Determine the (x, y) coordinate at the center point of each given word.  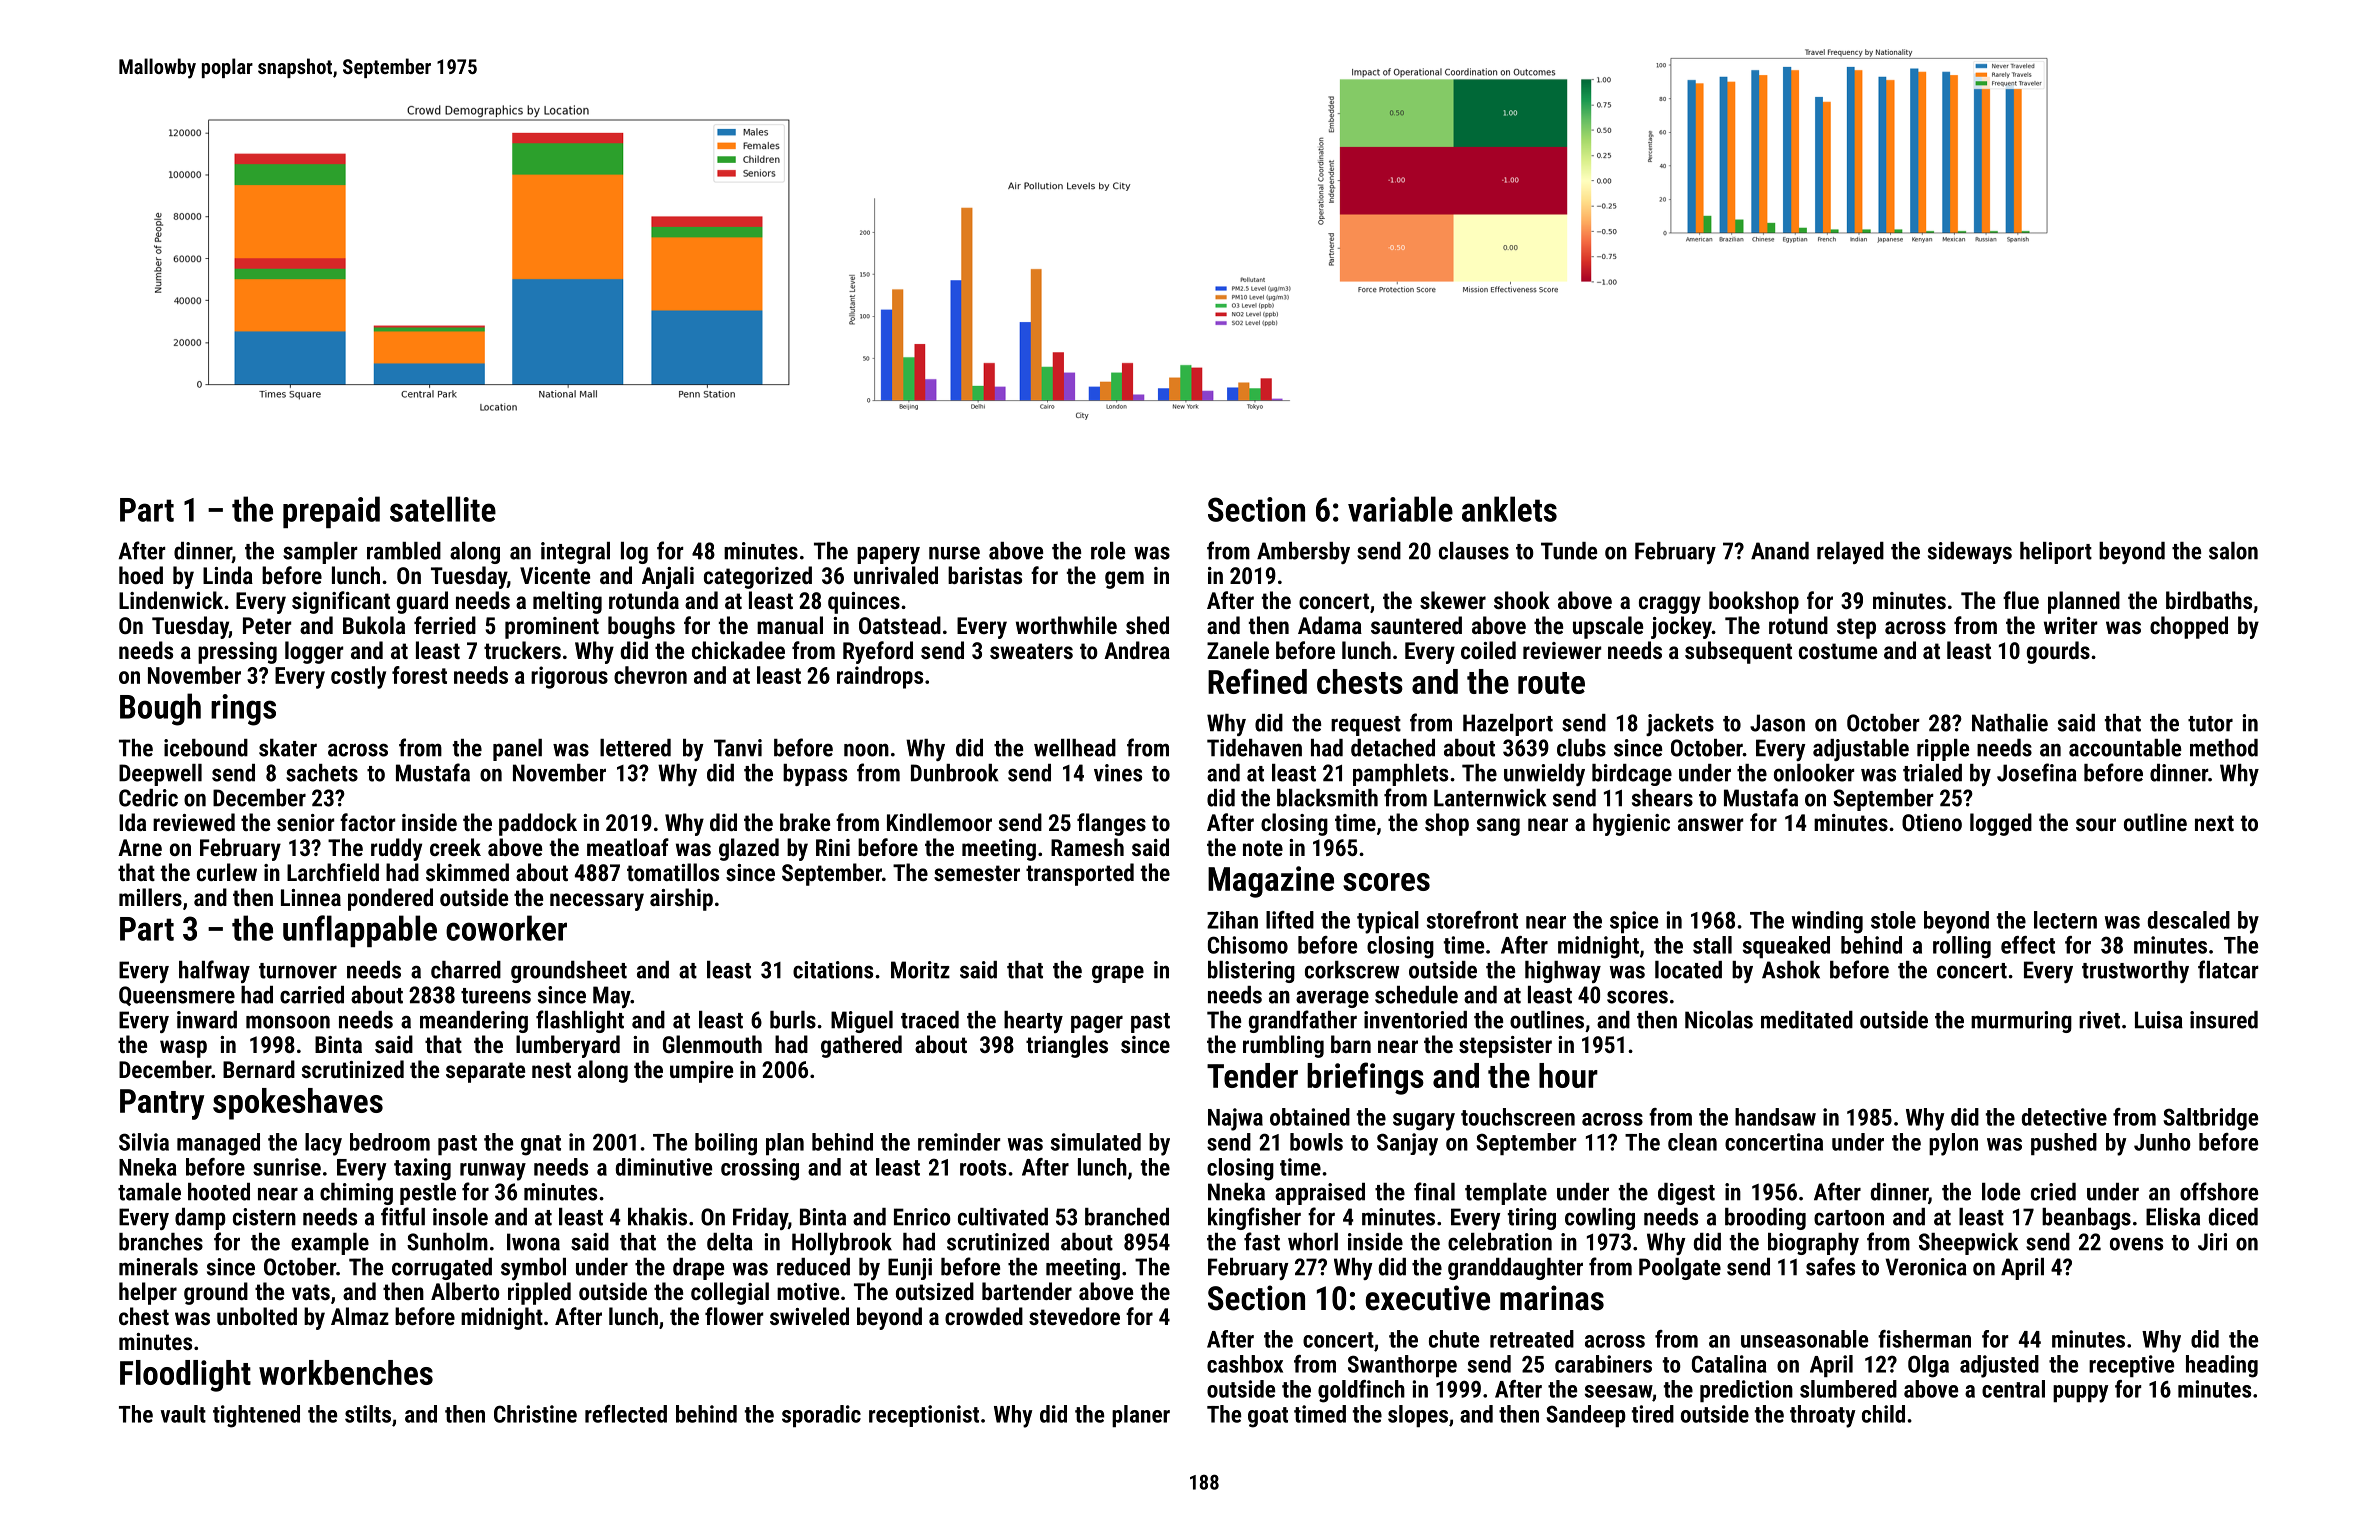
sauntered (1416, 625)
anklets (1509, 509)
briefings (1365, 1078)
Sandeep (1586, 1416)
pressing (237, 653)
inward (207, 1020)
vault (183, 1414)
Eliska (2173, 1217)
